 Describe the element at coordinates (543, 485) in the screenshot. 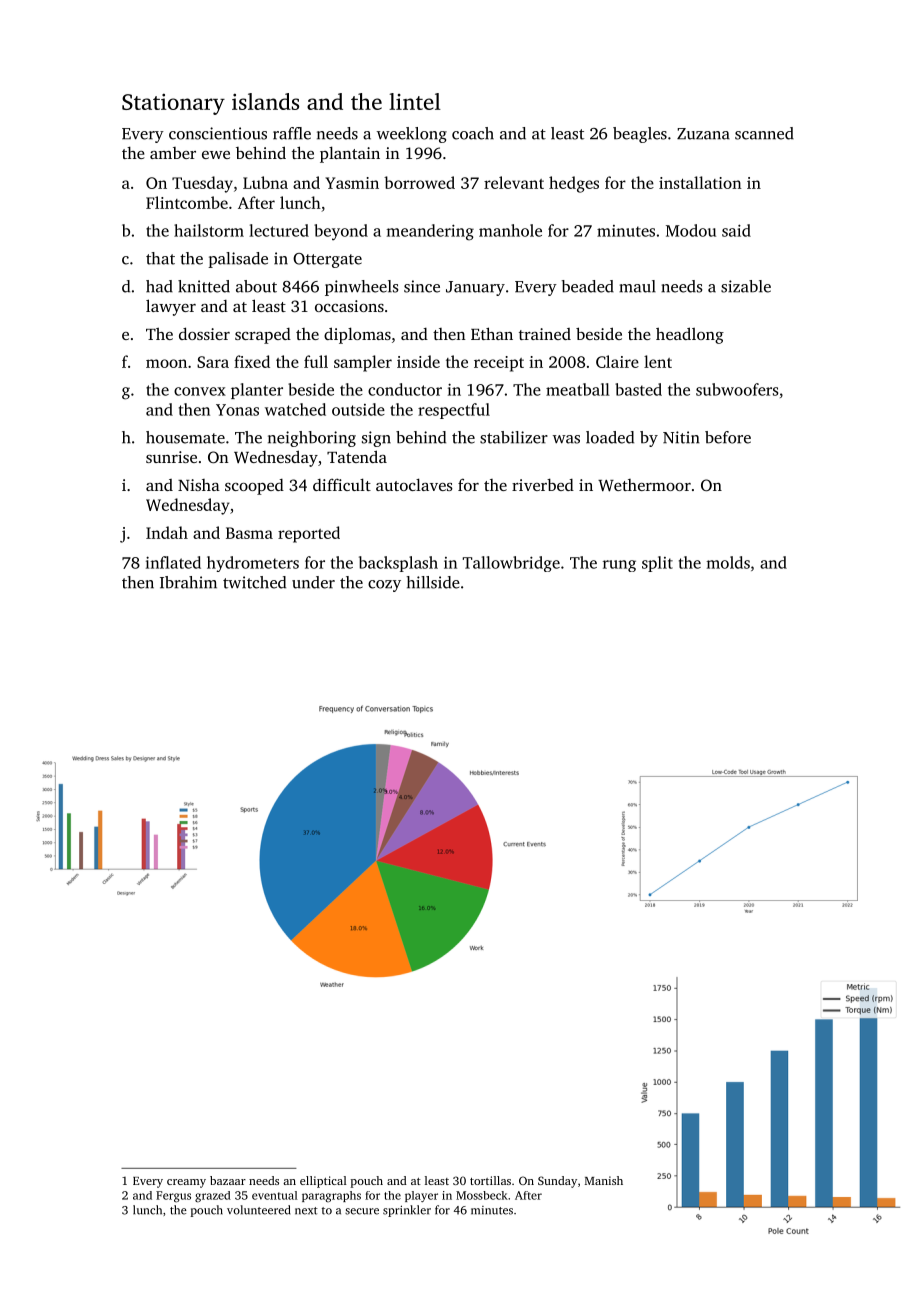

I see `riverbed` at that location.
